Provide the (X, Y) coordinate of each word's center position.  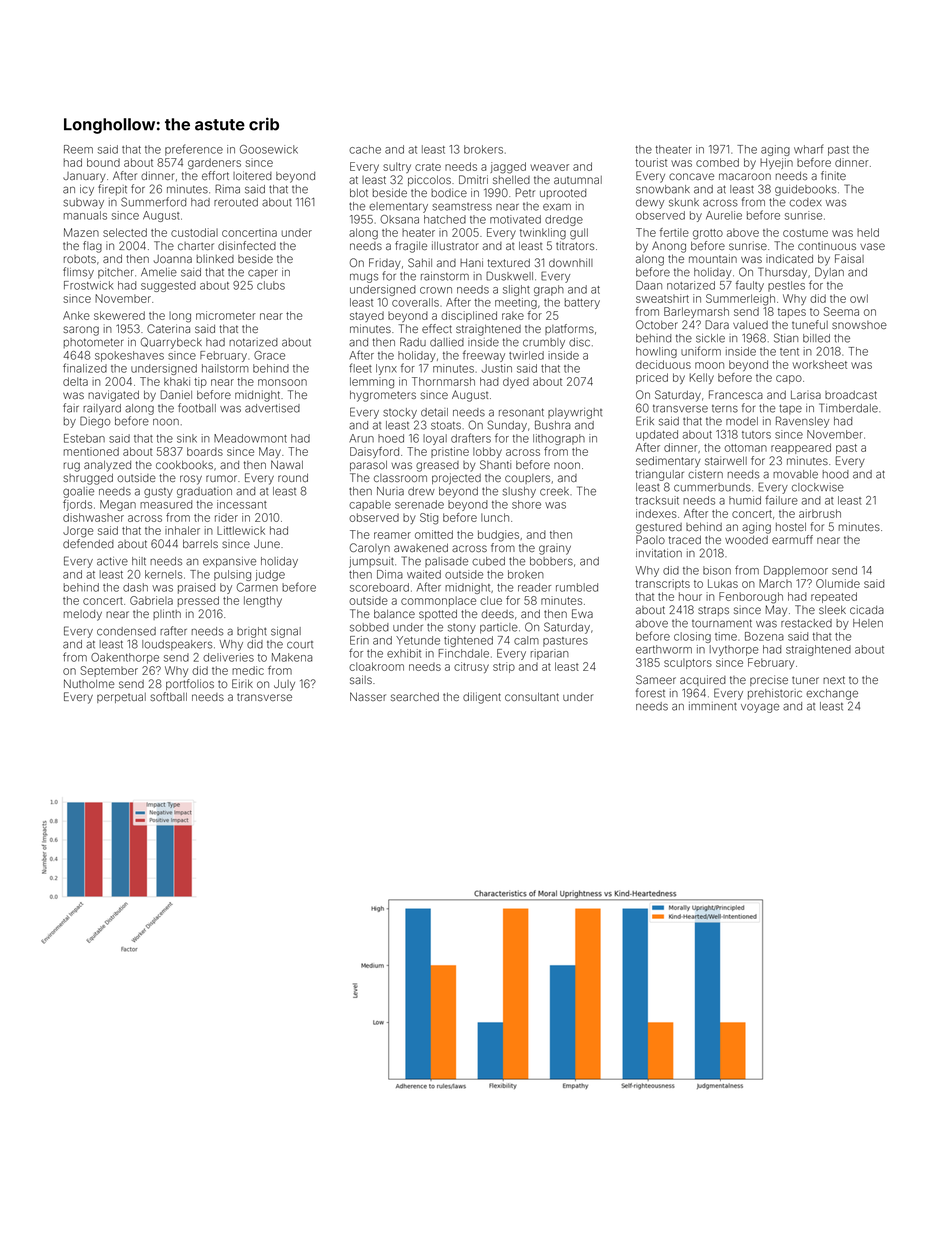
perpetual (121, 698)
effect (437, 328)
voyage (760, 708)
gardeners (214, 164)
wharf (808, 149)
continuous (827, 245)
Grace (269, 355)
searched (415, 697)
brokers (483, 149)
